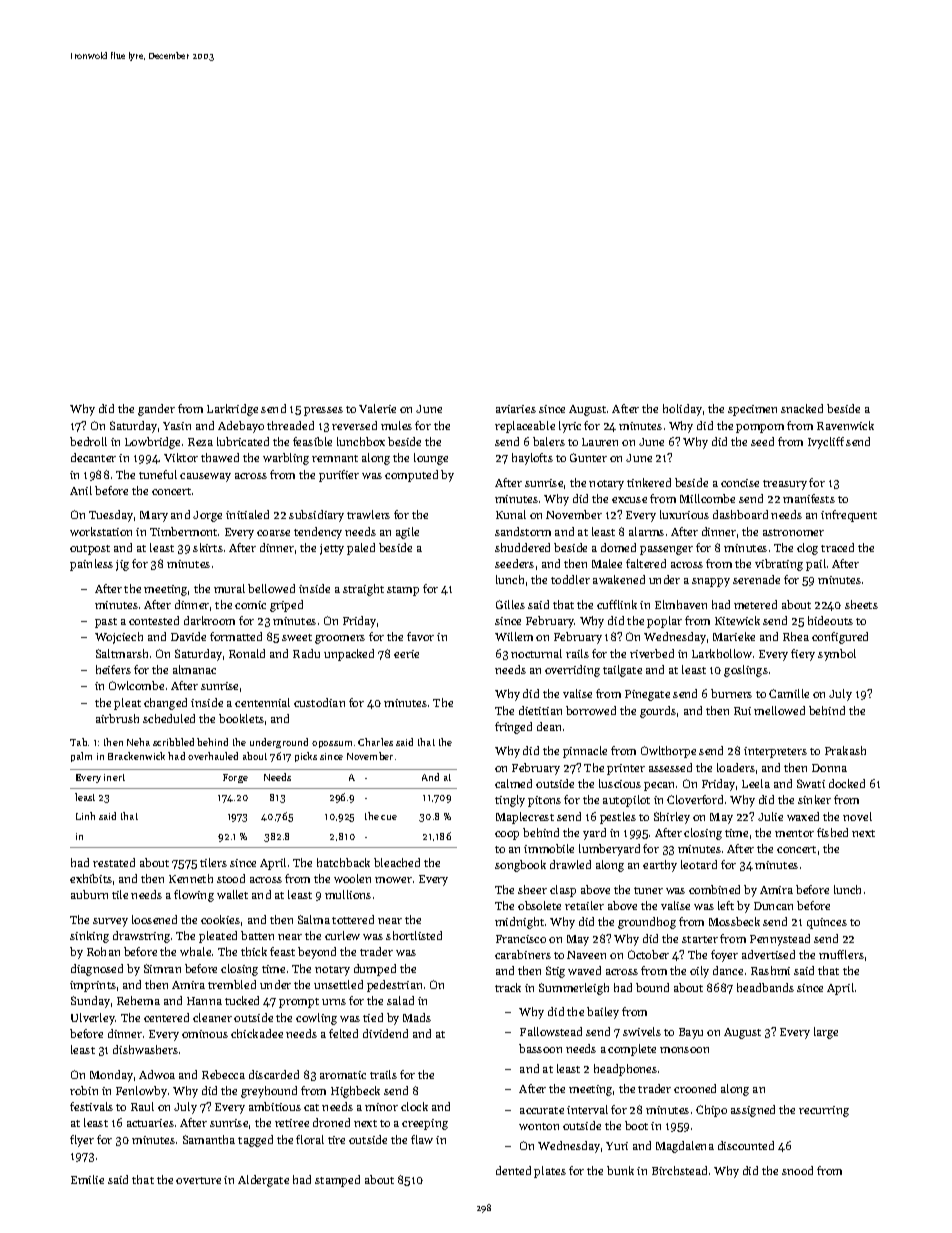 This document has width=952, height=1233. I want to click on nocturnal, so click(536, 653).
